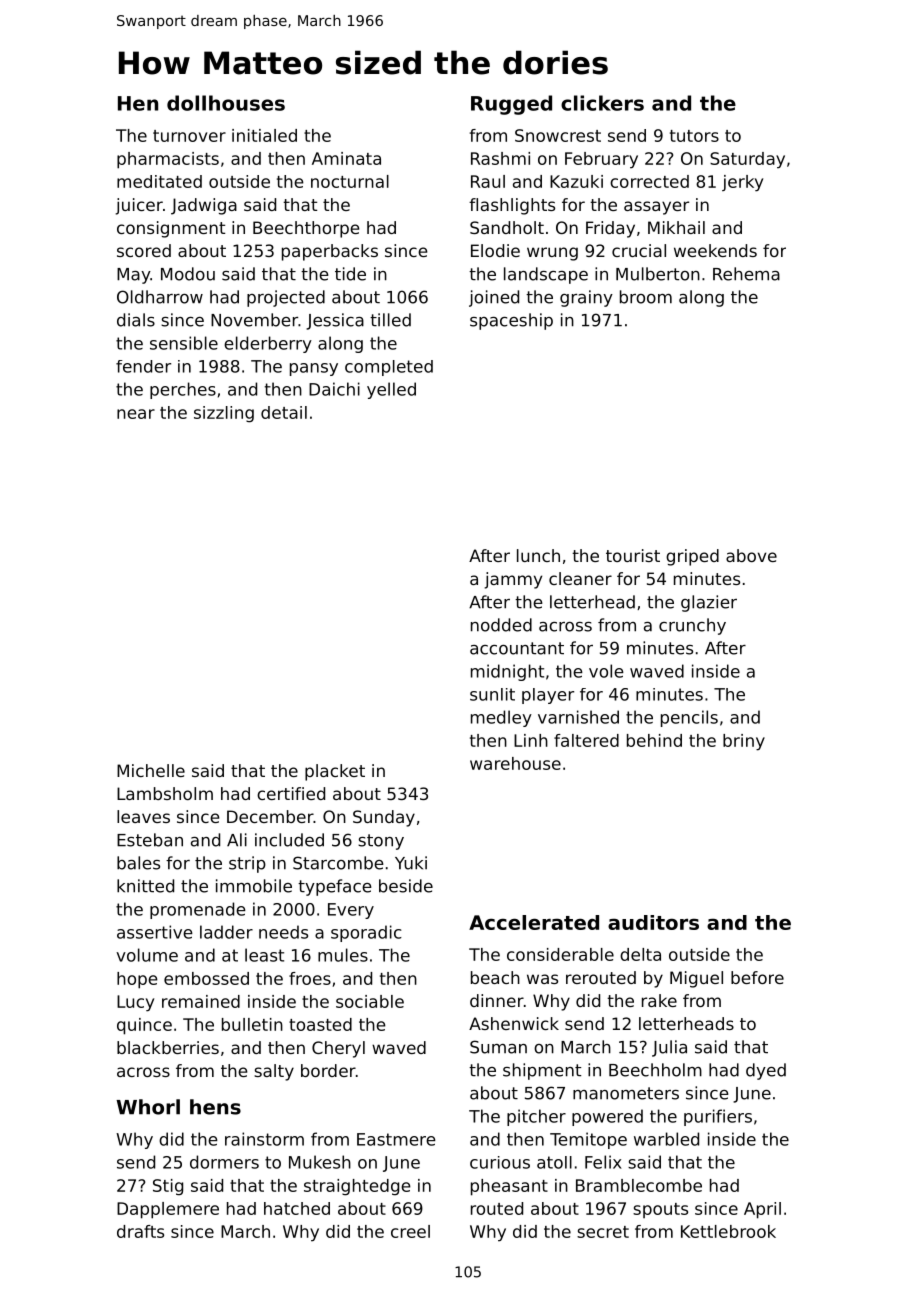 The height and width of the page is (1316, 908). Describe the element at coordinates (694, 136) in the page. I see `tutors` at that location.
